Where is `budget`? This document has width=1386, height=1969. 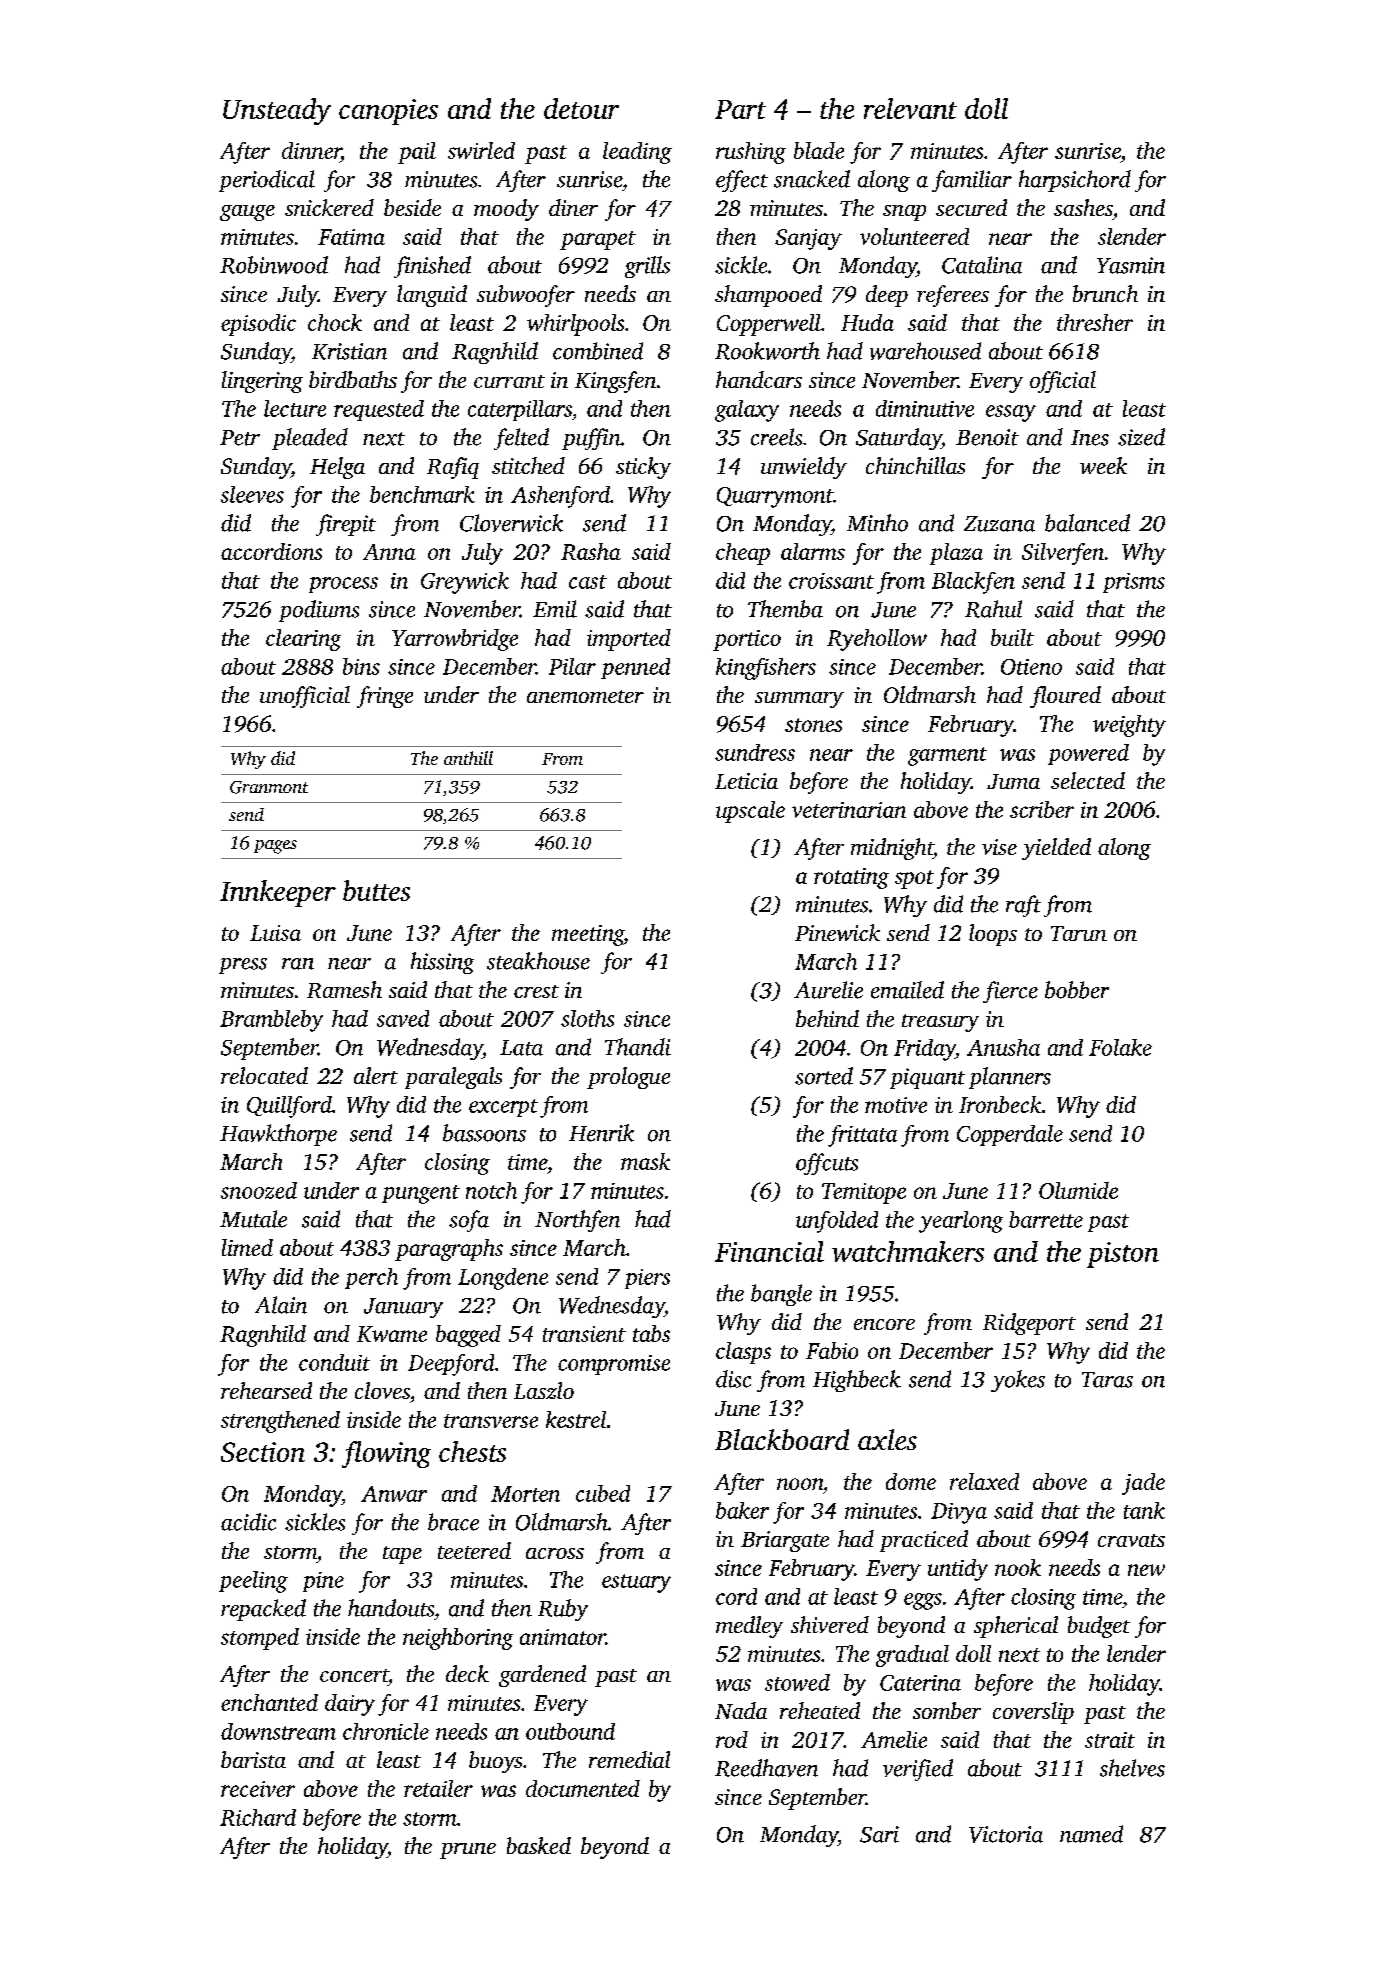 budget is located at coordinates (1099, 1627).
